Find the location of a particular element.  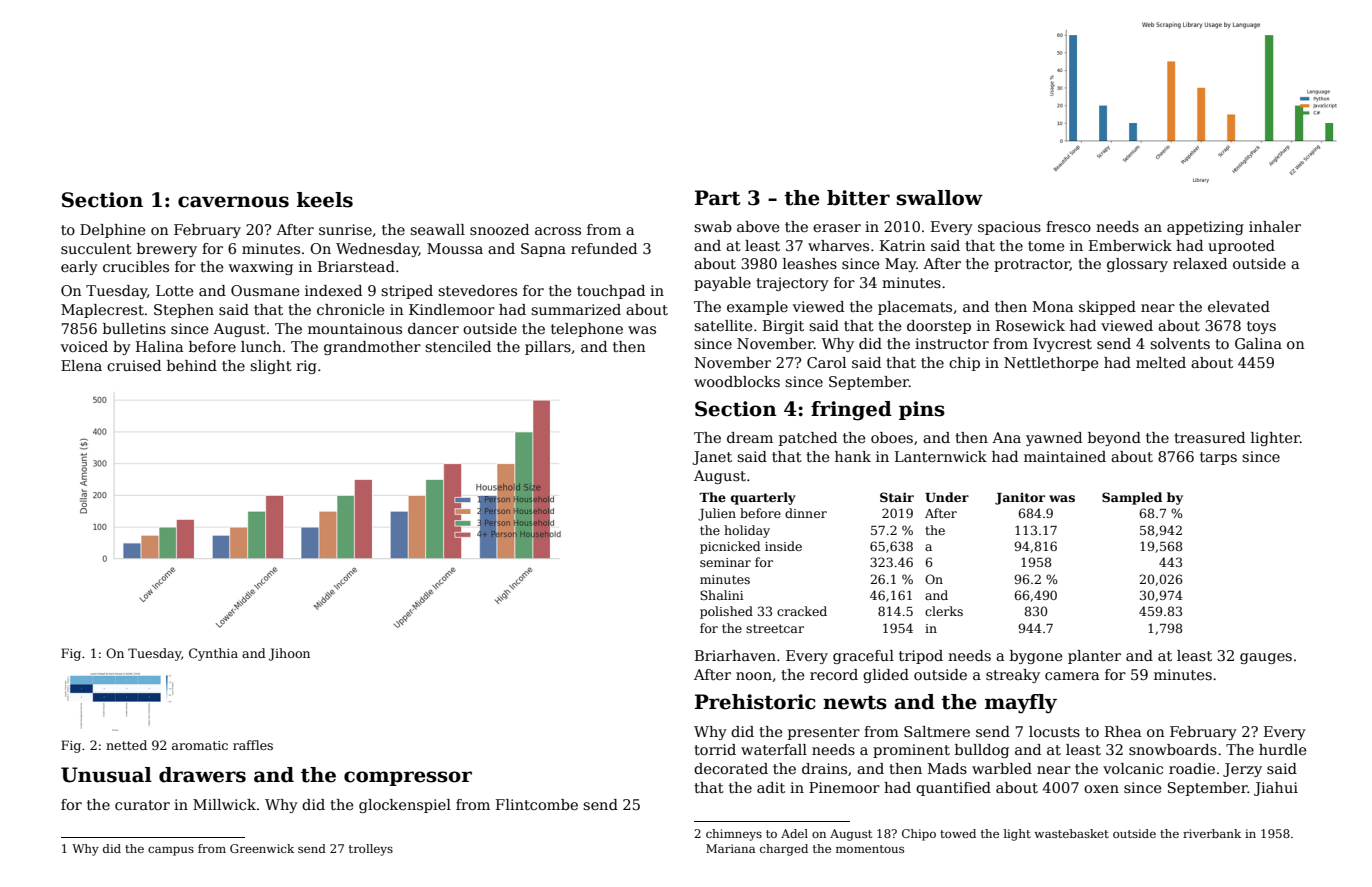

summarized is located at coordinates (576, 309).
